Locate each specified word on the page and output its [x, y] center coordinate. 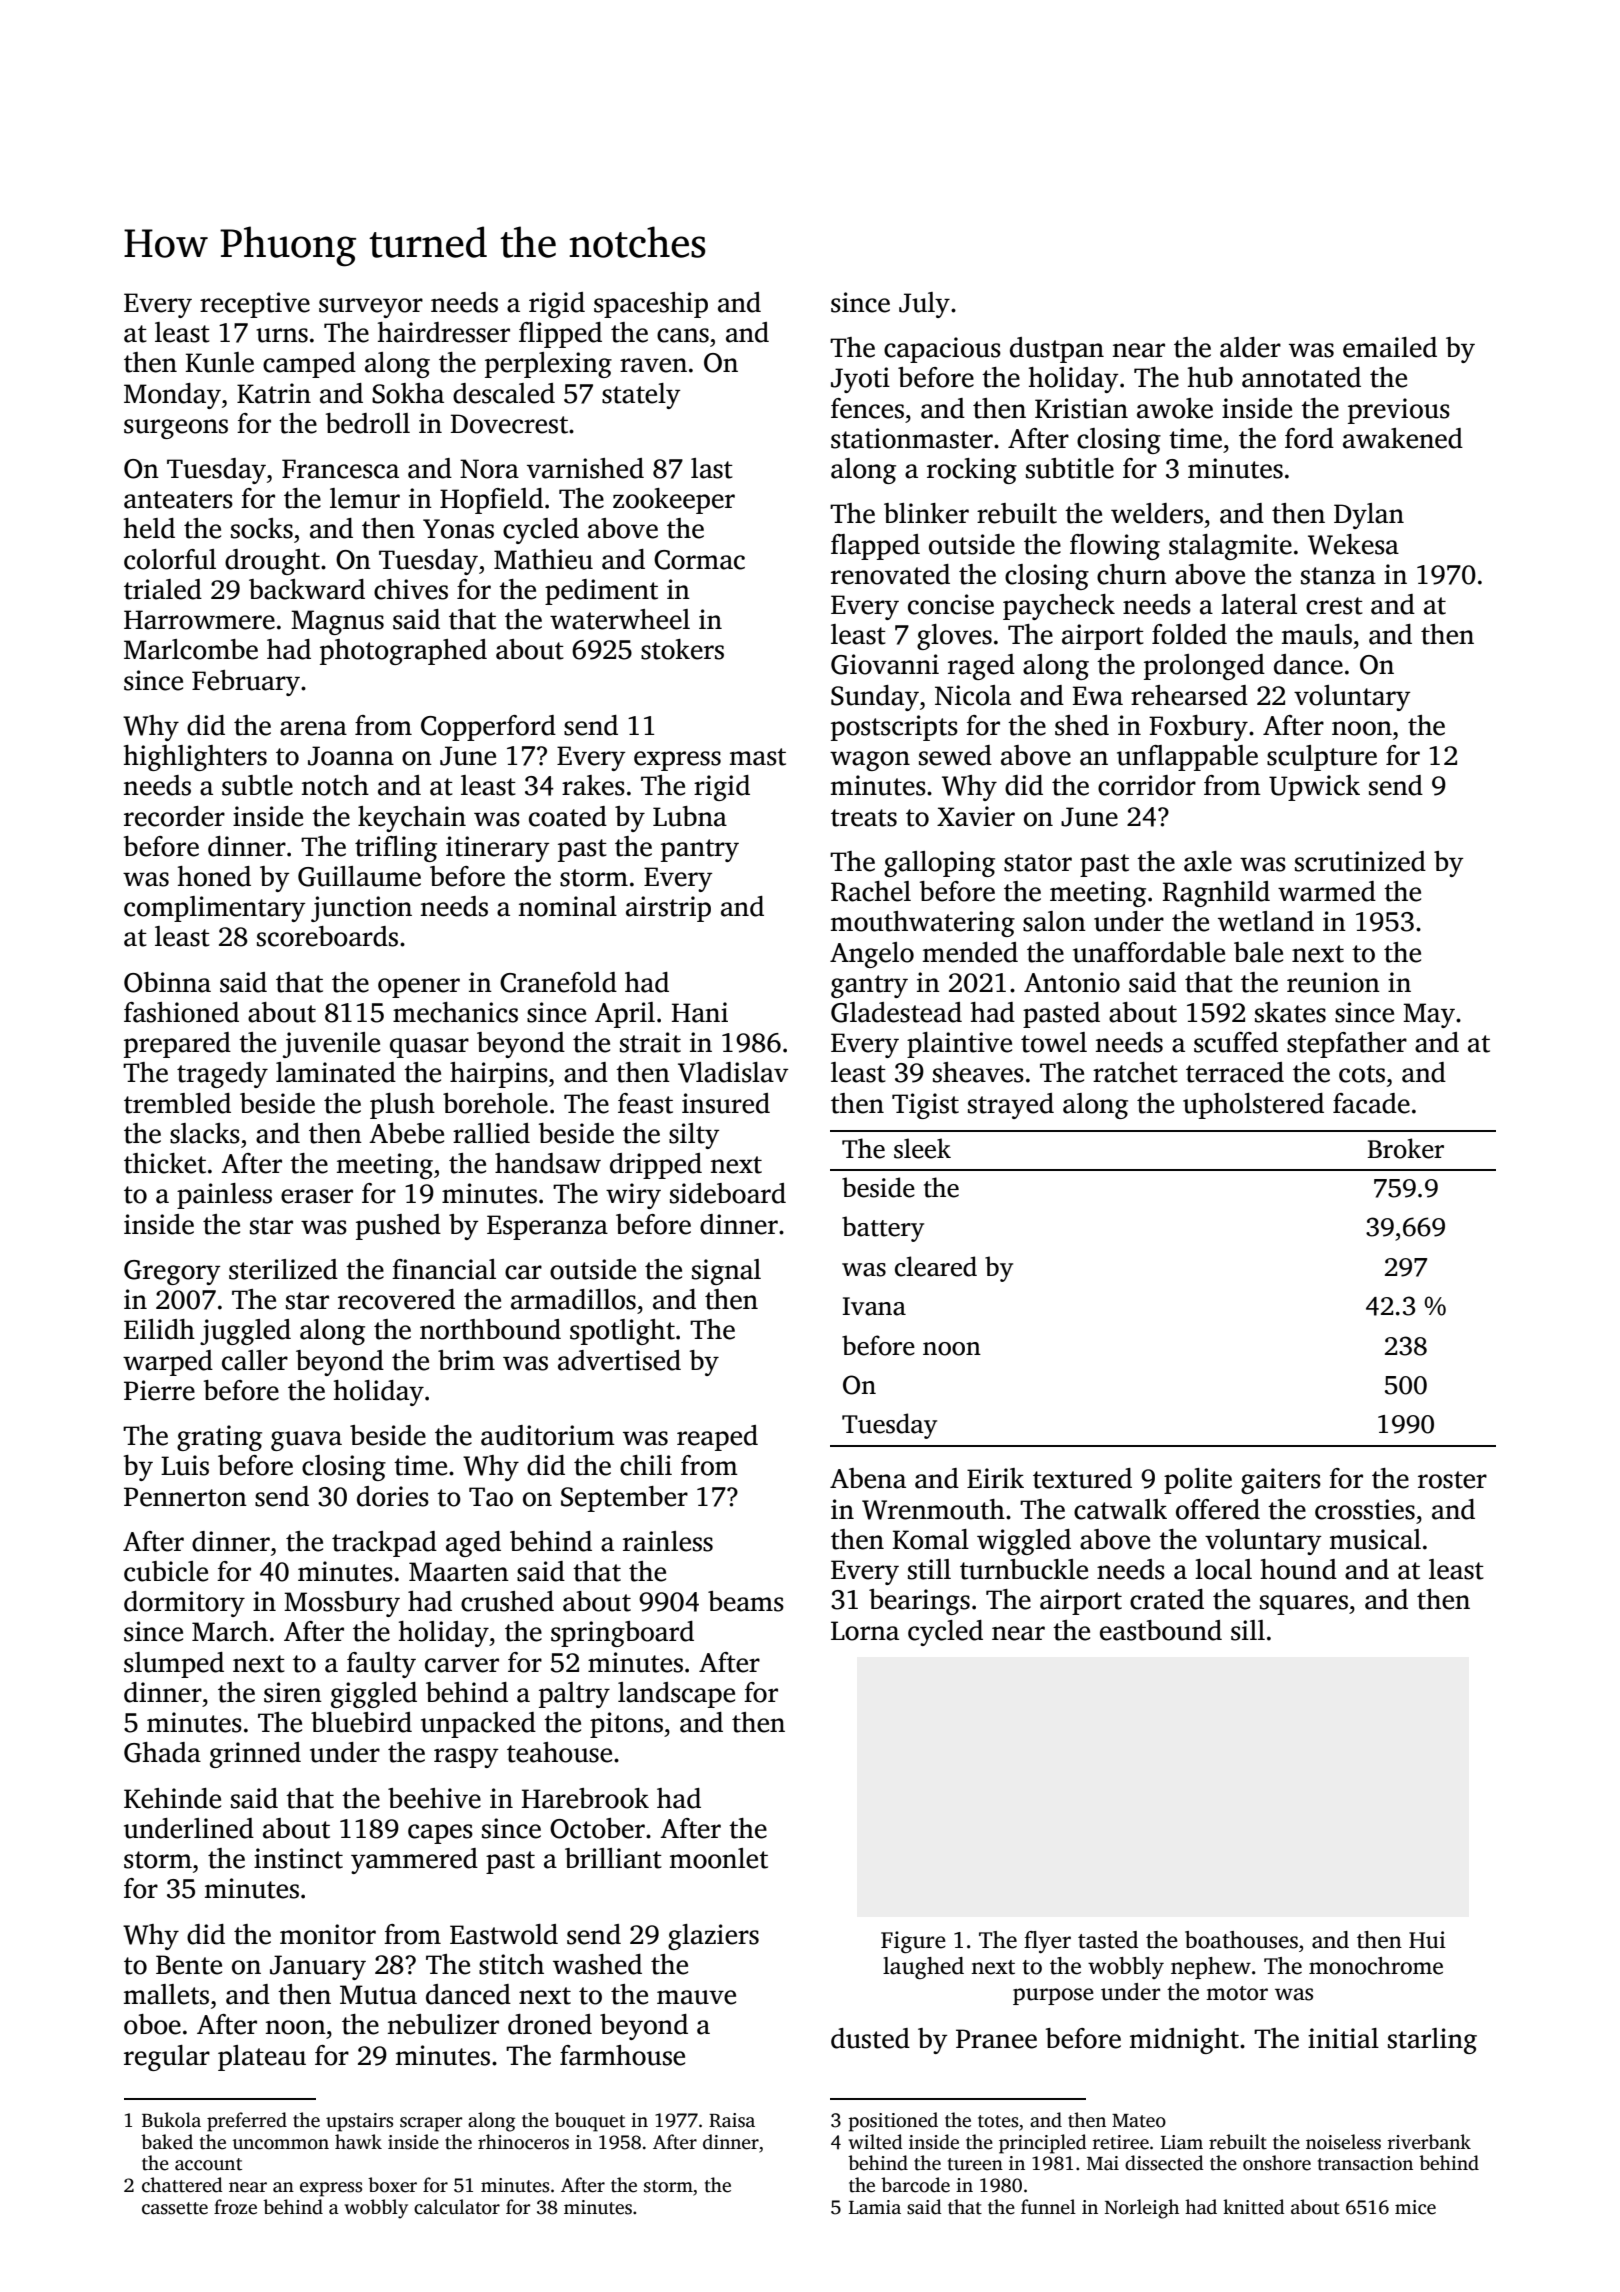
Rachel [871, 891]
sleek [922, 1148]
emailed [1390, 347]
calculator [457, 2207]
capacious [942, 350]
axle [1208, 861]
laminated [336, 1072]
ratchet [1135, 1072]
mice [1415, 2207]
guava [306, 1441]
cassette [175, 2208]
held [149, 528]
